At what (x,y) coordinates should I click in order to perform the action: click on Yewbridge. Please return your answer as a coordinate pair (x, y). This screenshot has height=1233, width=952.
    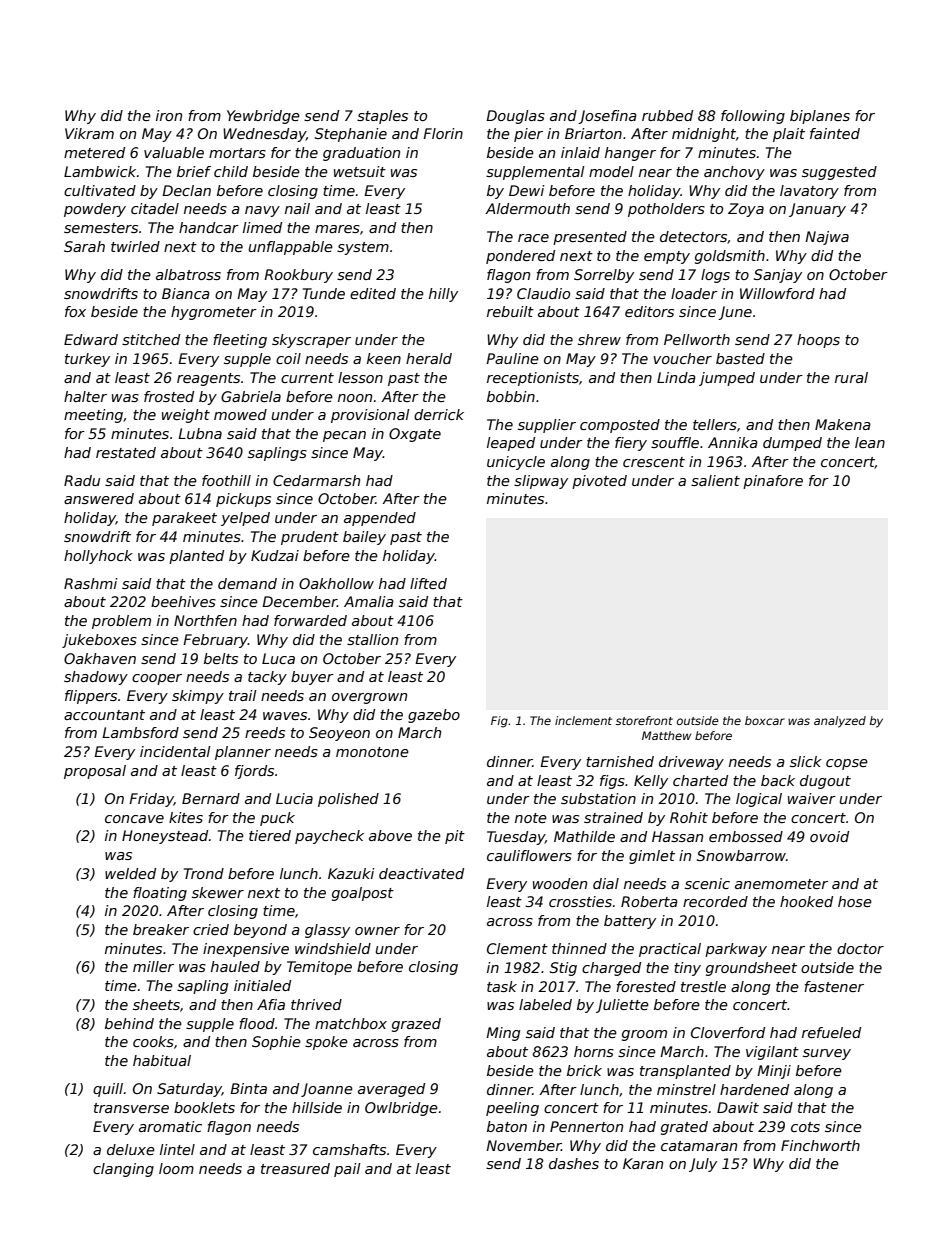
    Looking at the image, I should click on (263, 117).
